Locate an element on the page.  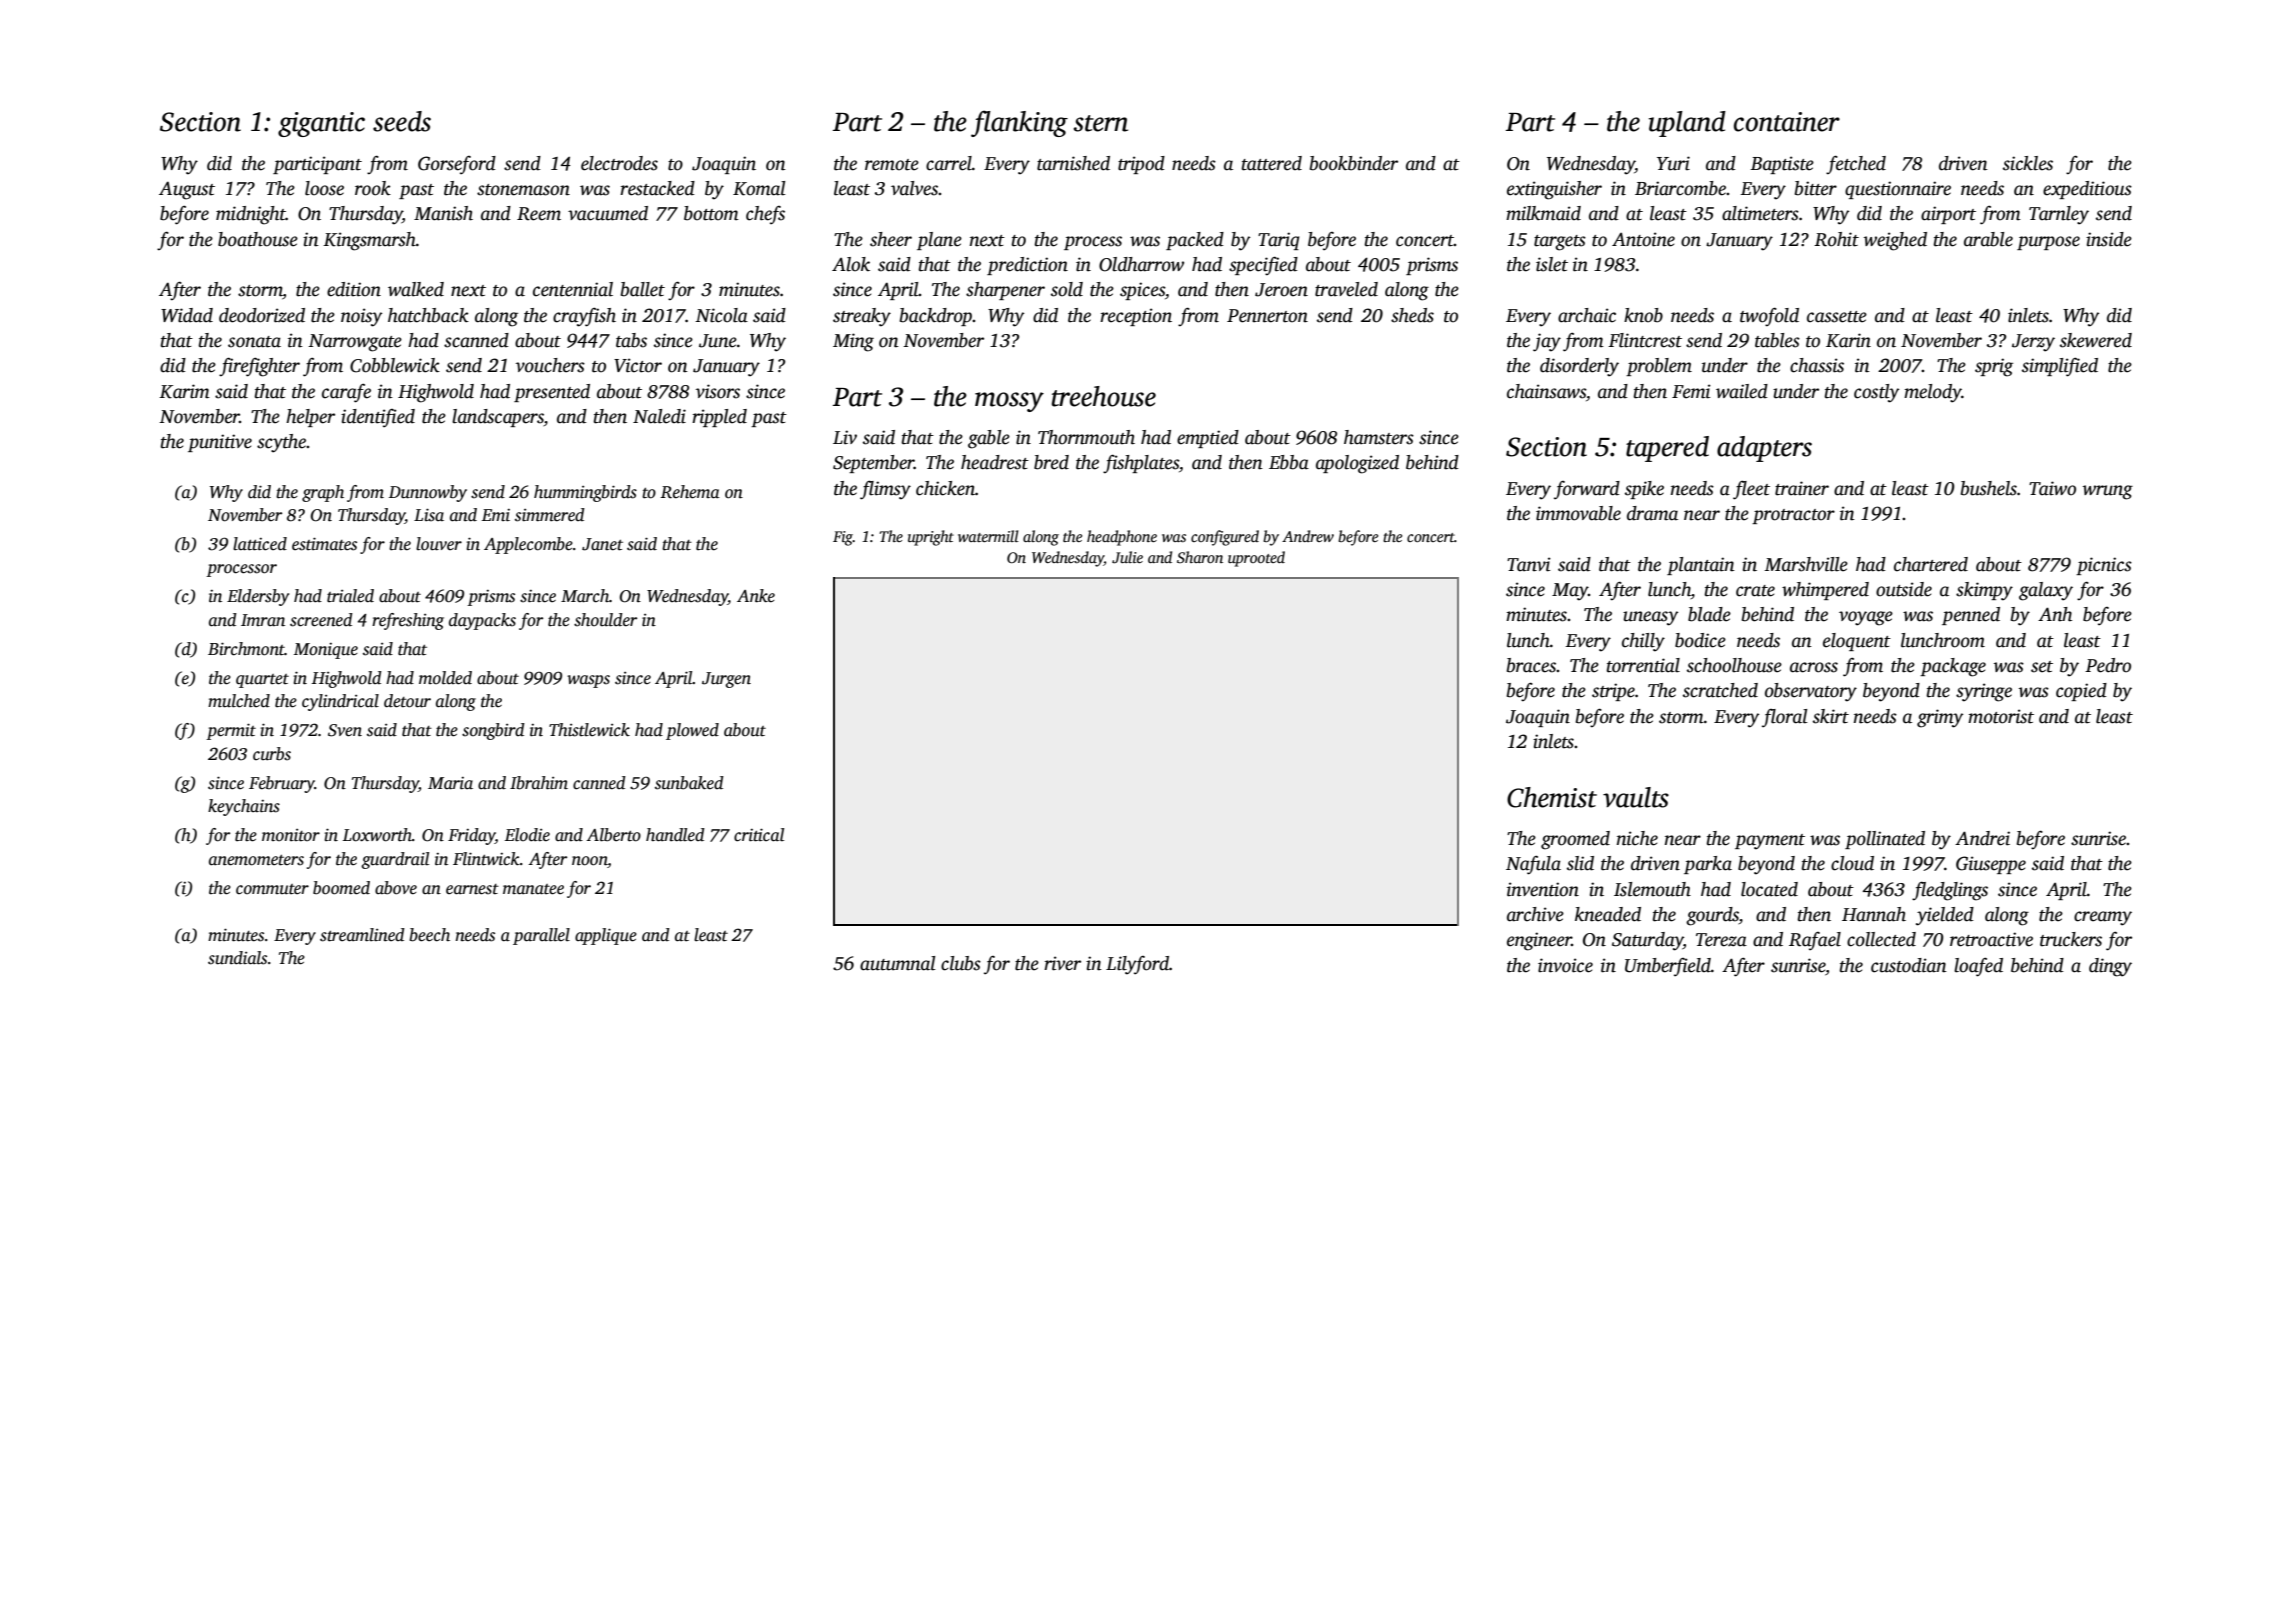
stern is located at coordinates (1100, 123).
